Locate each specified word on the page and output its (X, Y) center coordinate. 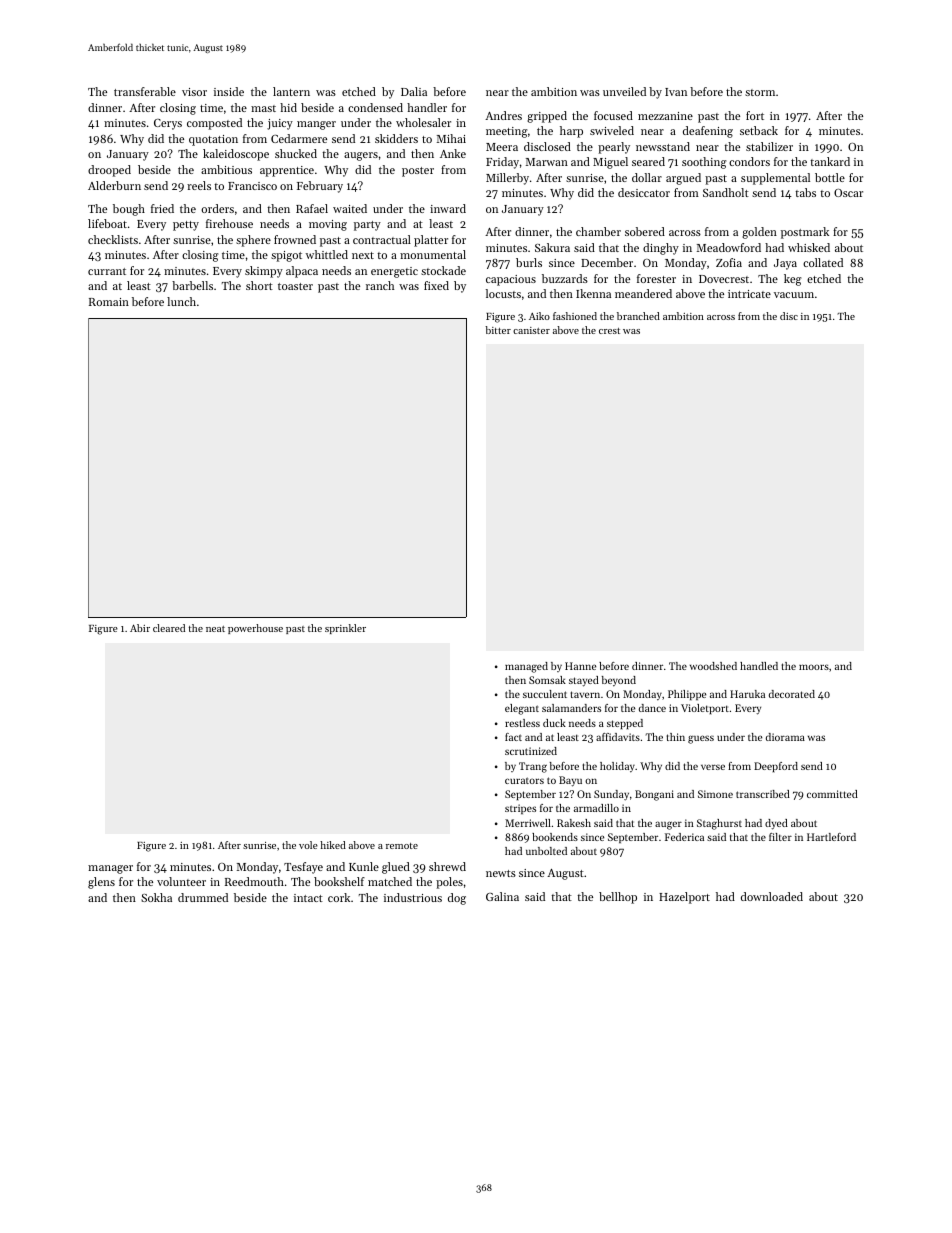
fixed (436, 285)
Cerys (168, 124)
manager (110, 869)
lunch (181, 301)
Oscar (848, 193)
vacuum (794, 295)
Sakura (552, 247)
